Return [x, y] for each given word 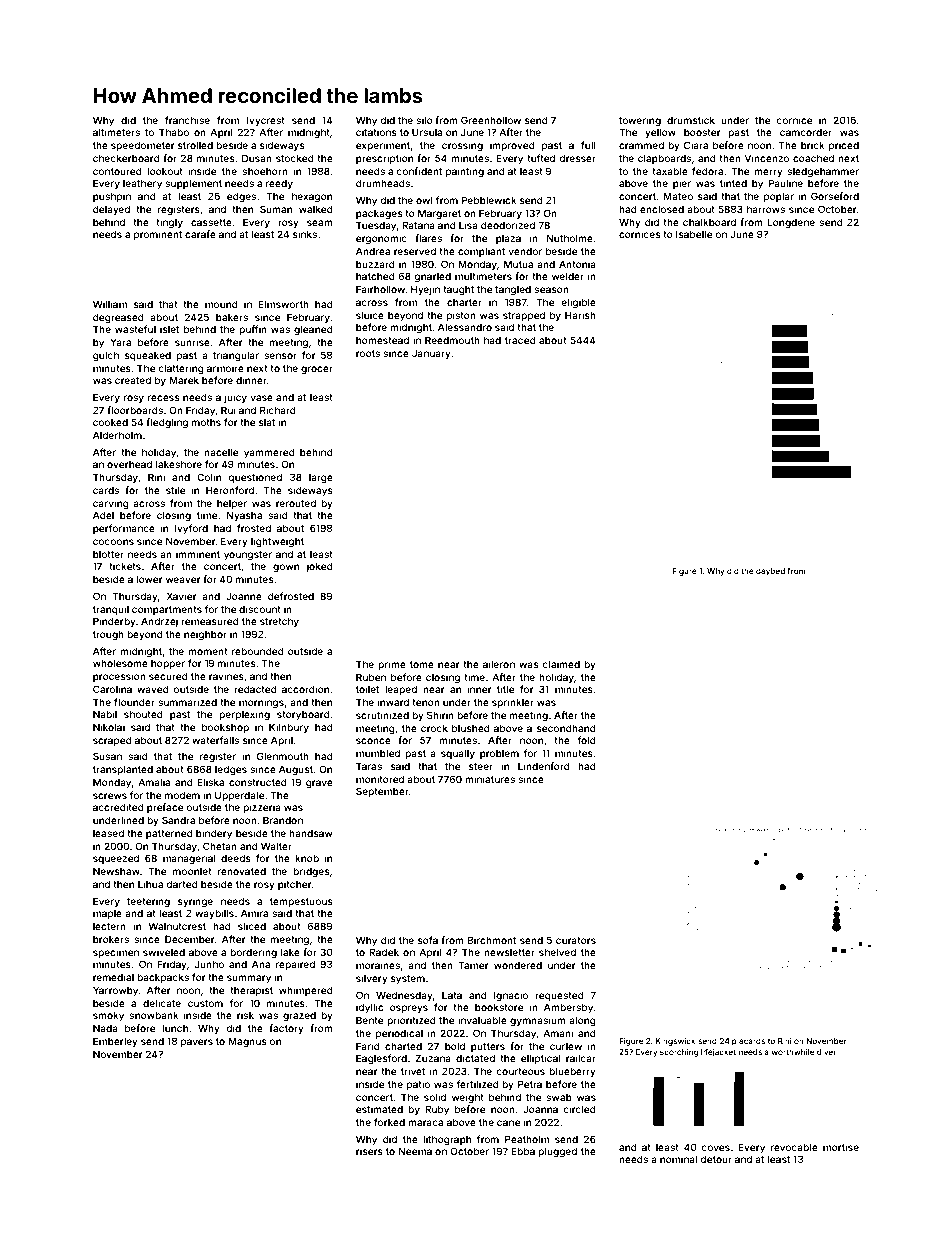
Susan [107, 756]
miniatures [490, 779]
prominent [158, 235]
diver [826, 1052]
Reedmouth [452, 340]
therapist [251, 991]
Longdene [791, 223]
